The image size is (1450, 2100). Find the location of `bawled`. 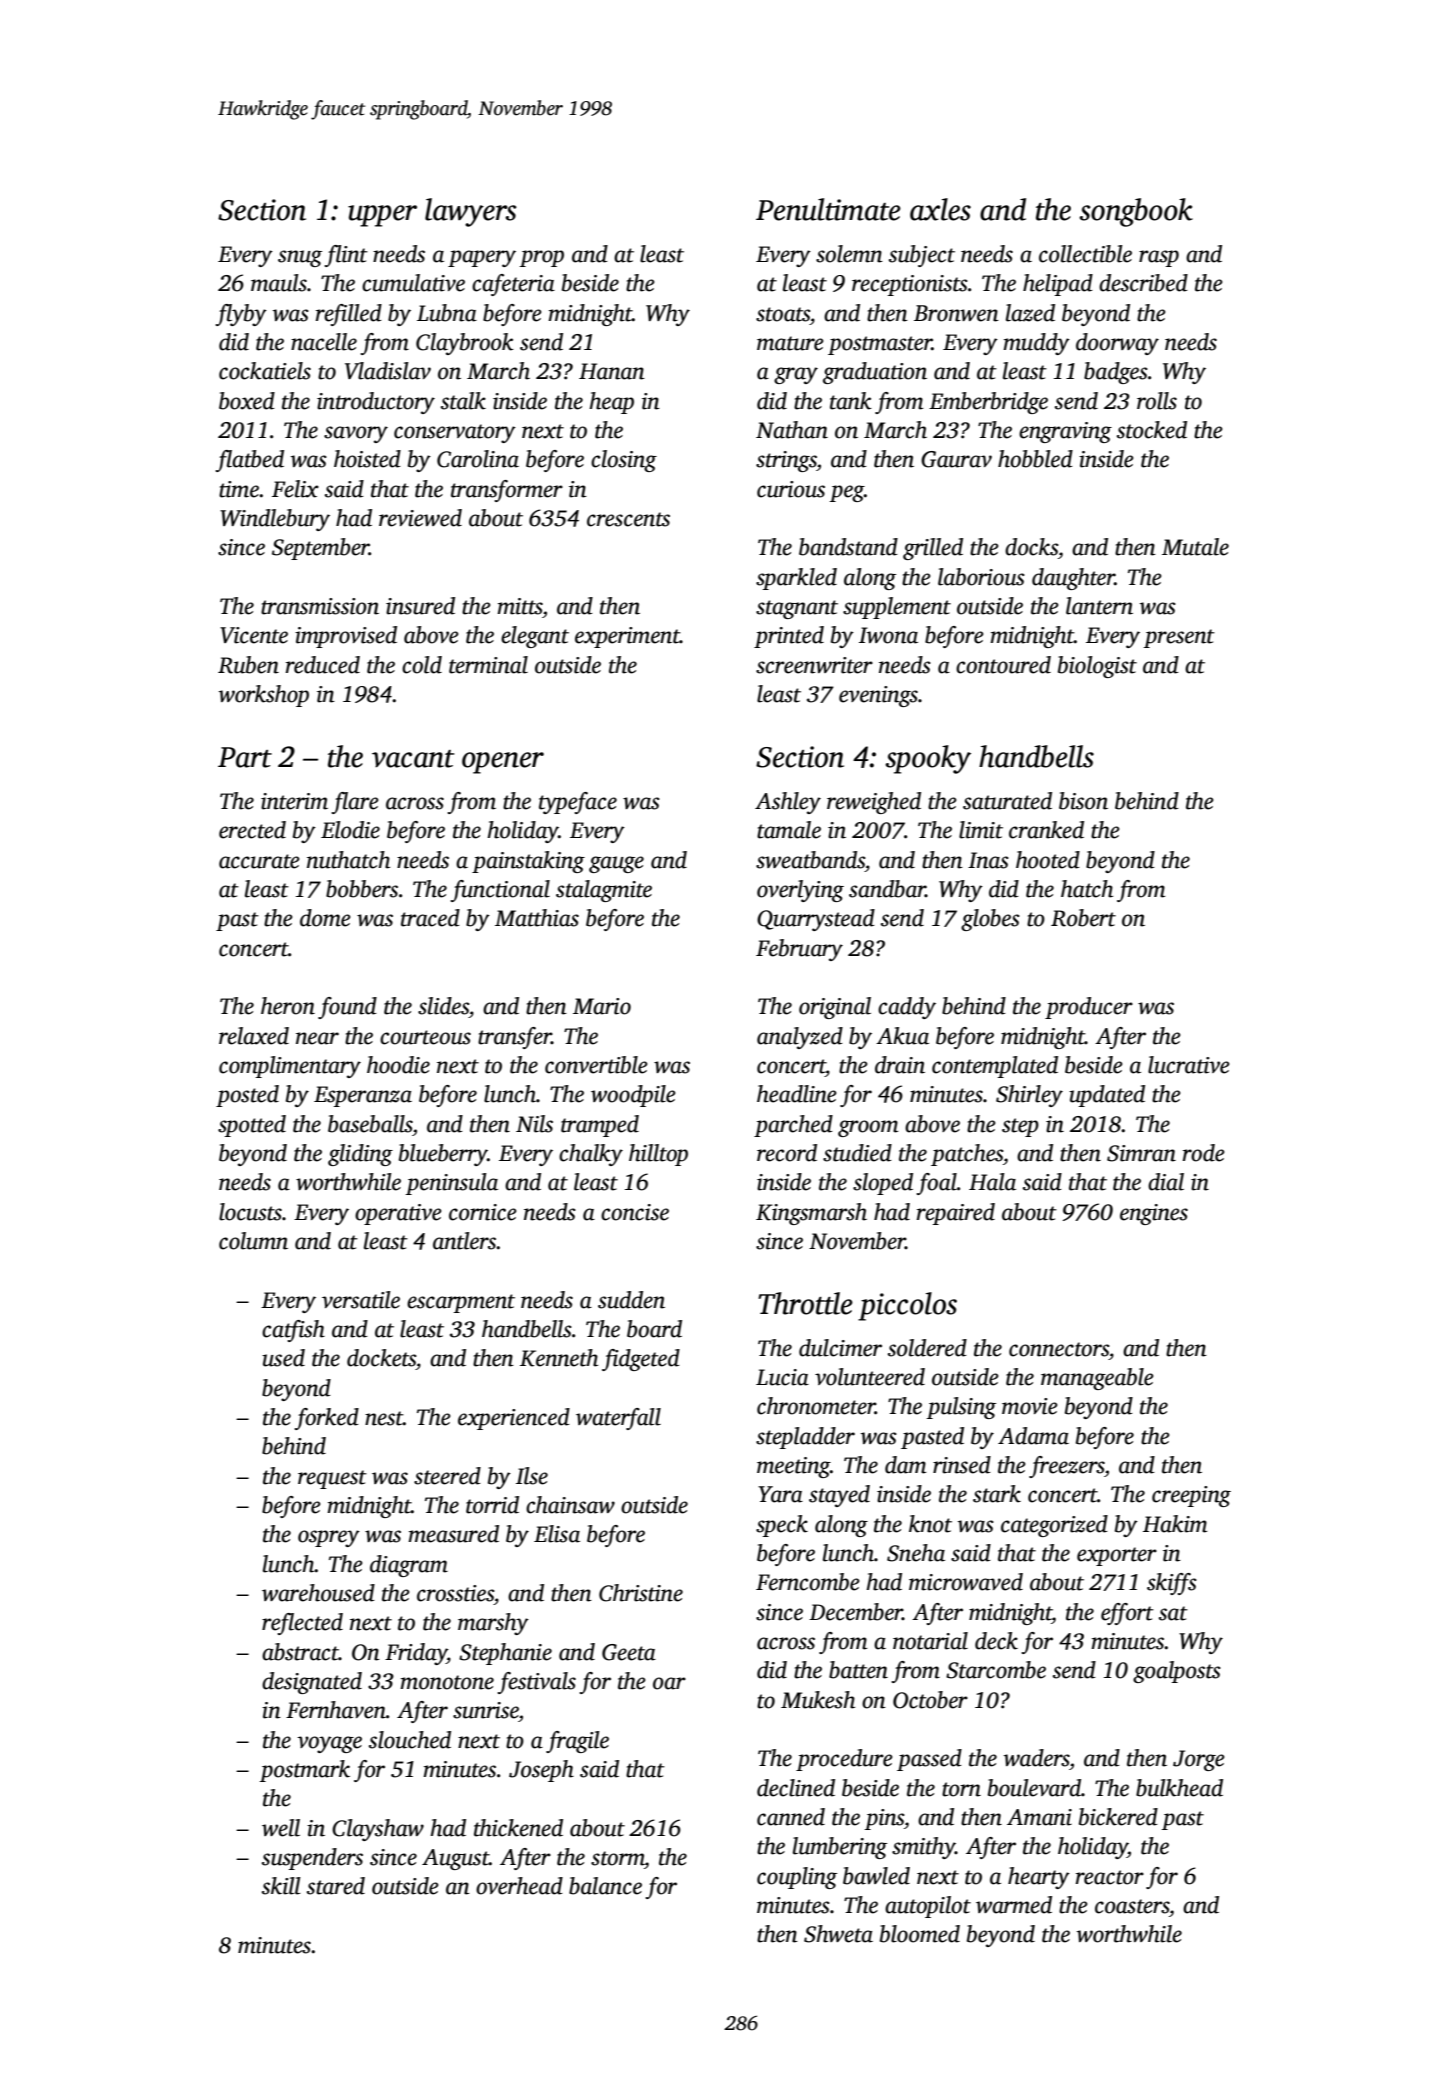

bawled is located at coordinates (876, 1876).
